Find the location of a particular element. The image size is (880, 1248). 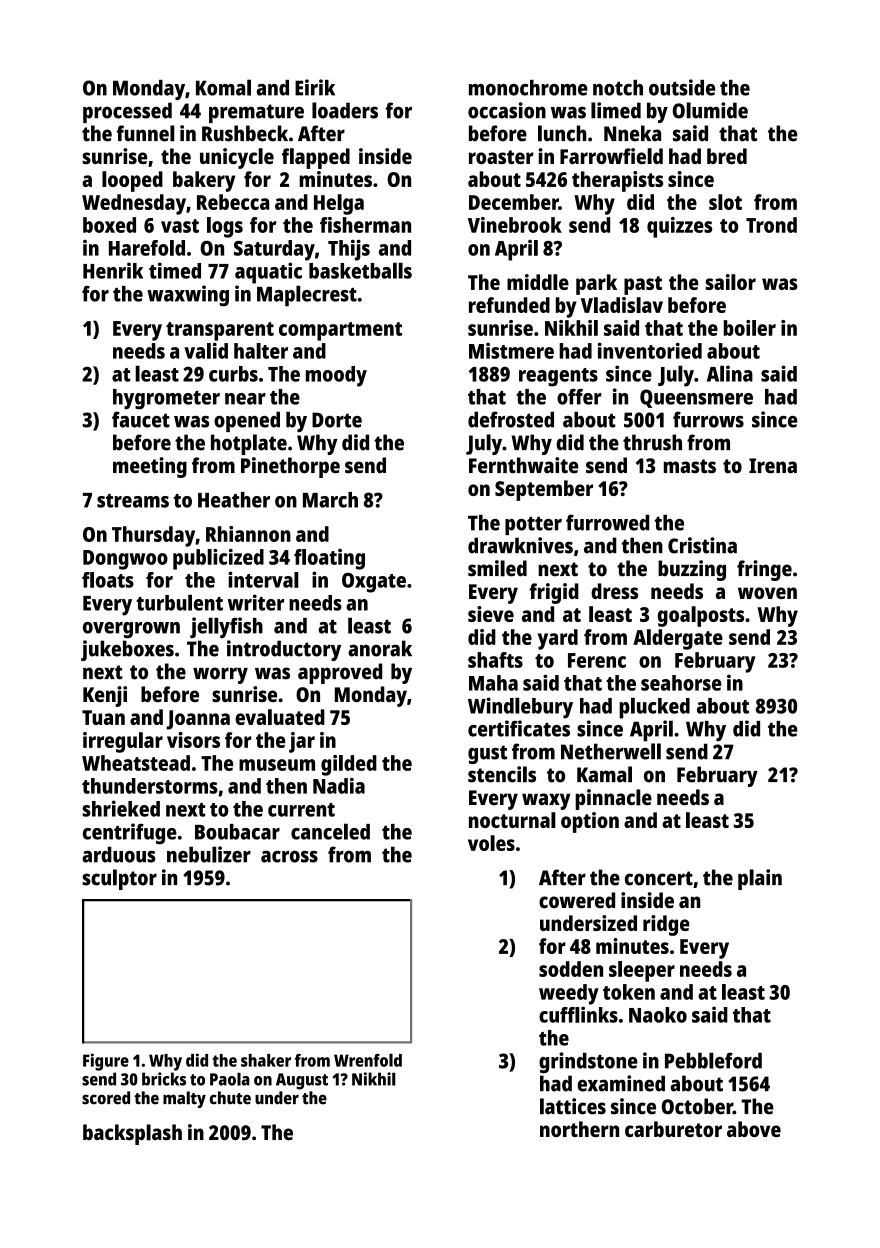

Wrenfold is located at coordinates (368, 1060).
